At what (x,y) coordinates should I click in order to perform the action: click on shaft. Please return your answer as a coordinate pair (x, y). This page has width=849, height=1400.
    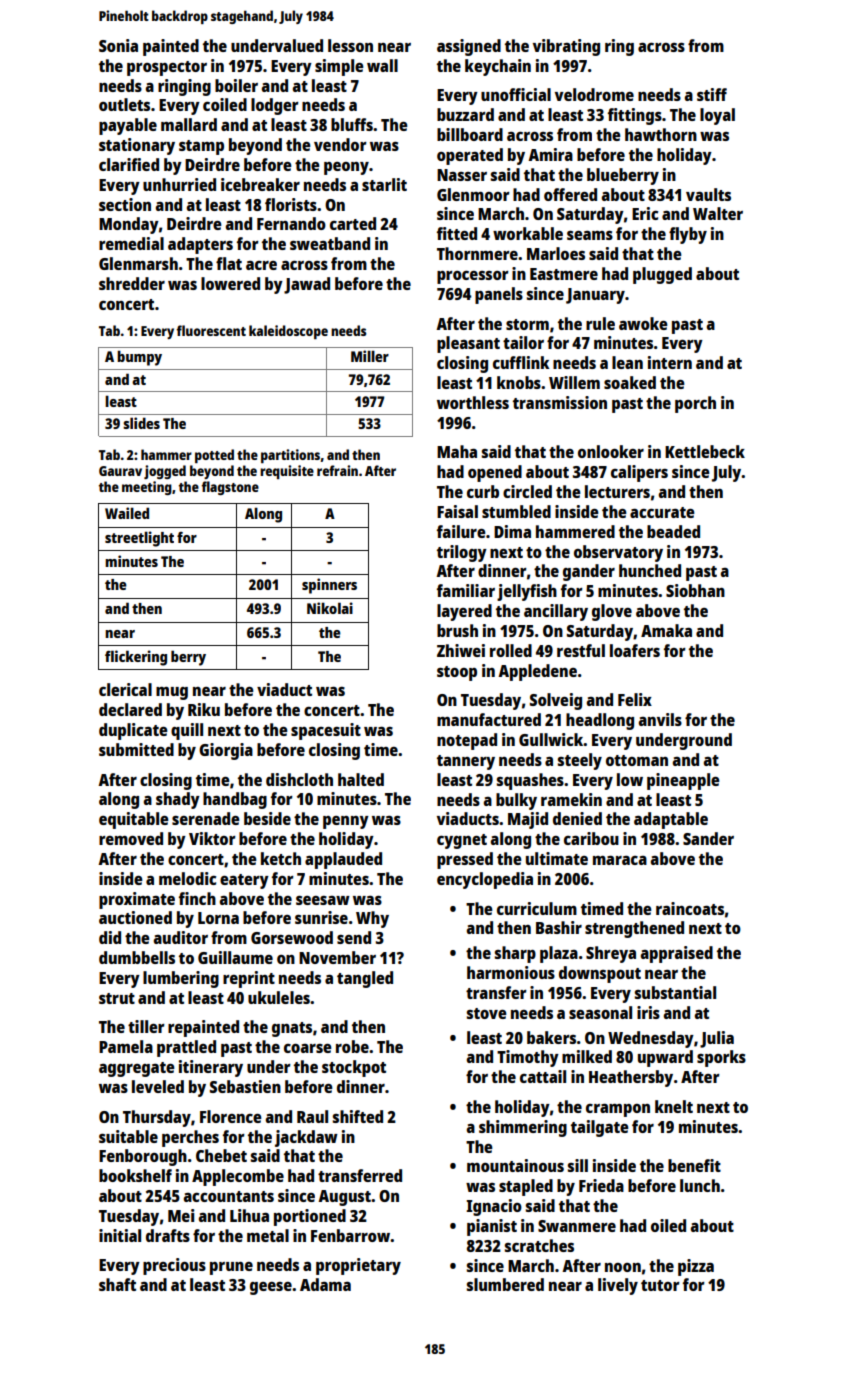
    Looking at the image, I should click on (117, 1284).
